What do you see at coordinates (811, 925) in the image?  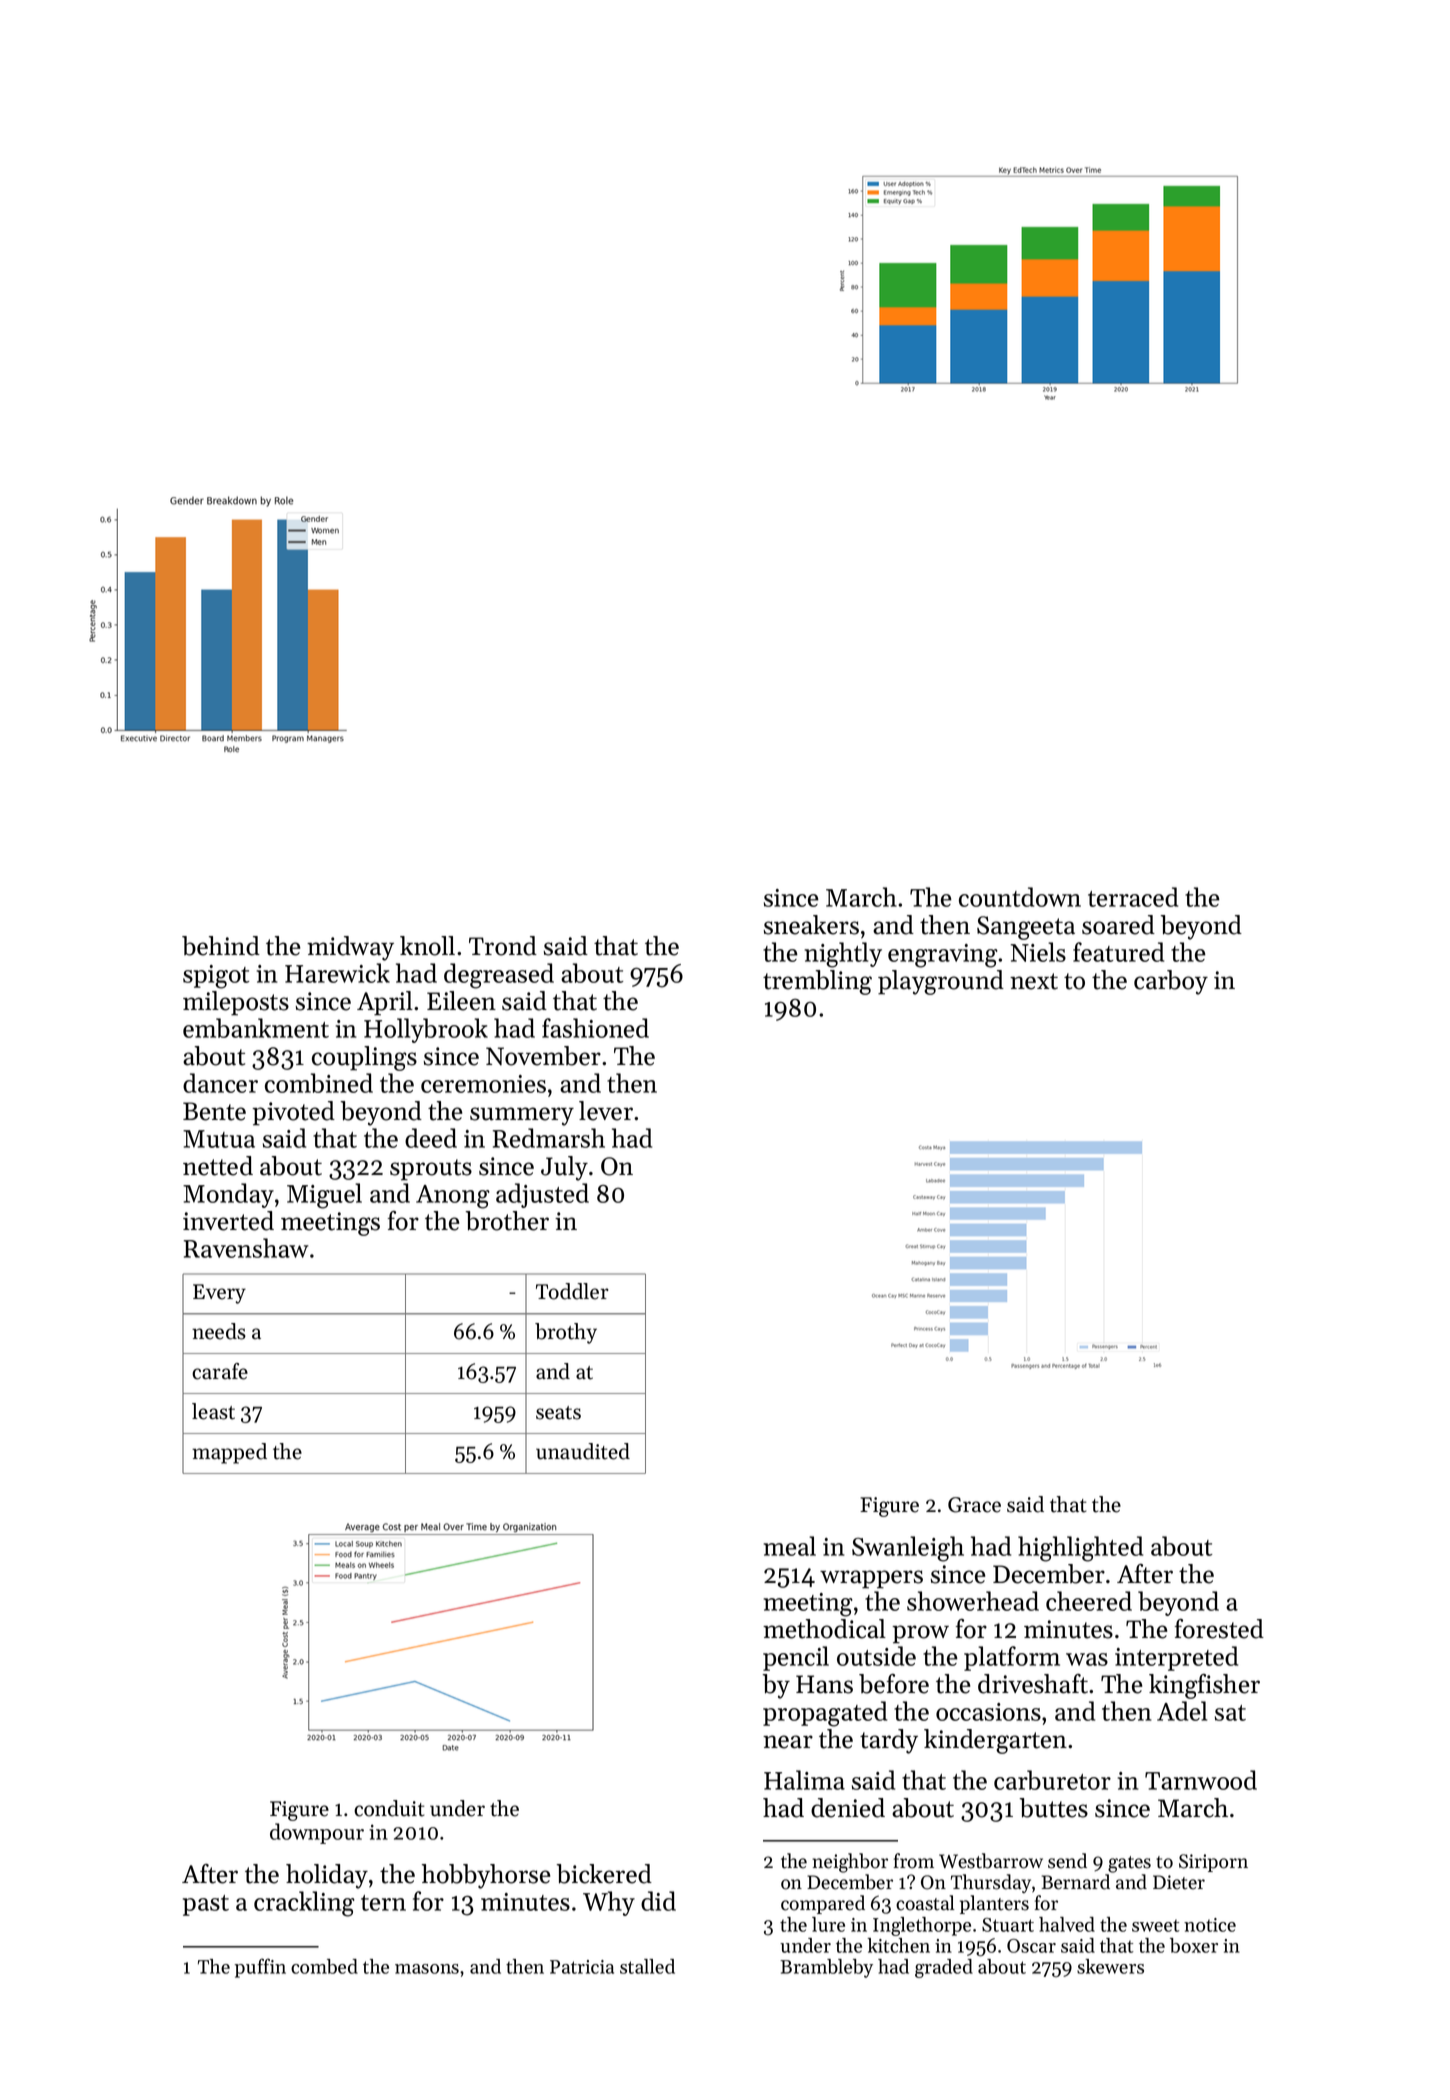 I see `sneakers` at bounding box center [811, 925].
